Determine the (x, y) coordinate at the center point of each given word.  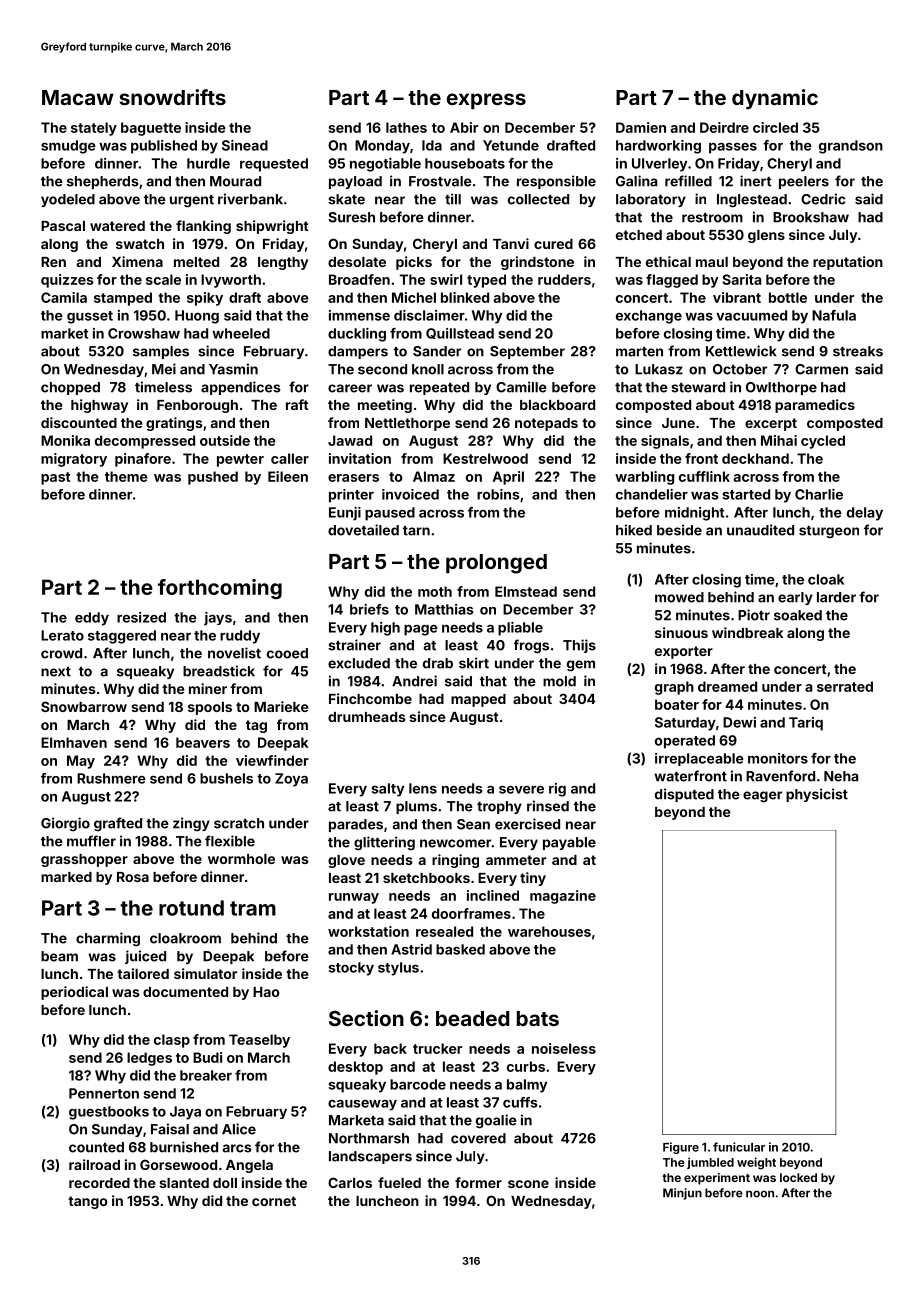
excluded (359, 663)
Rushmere (111, 778)
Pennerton (104, 1093)
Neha (841, 776)
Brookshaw (811, 217)
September (527, 352)
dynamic (775, 99)
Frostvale (440, 181)
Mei (164, 369)
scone (528, 1184)
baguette (151, 129)
